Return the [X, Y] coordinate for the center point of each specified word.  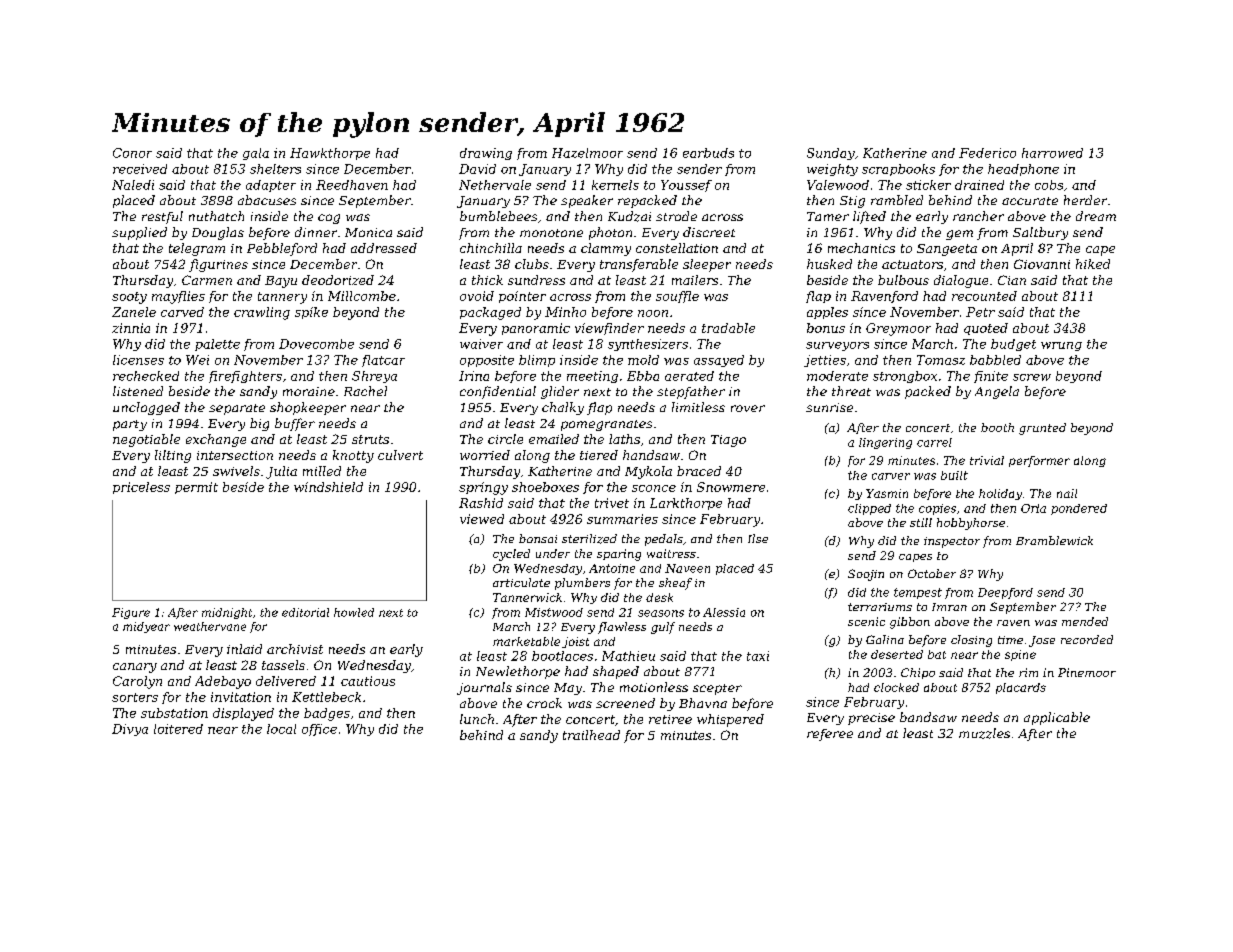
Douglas [218, 233]
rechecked [146, 376]
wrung [1061, 346]
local [281, 729]
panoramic [536, 329]
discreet [709, 232]
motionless [654, 687]
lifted [869, 217]
